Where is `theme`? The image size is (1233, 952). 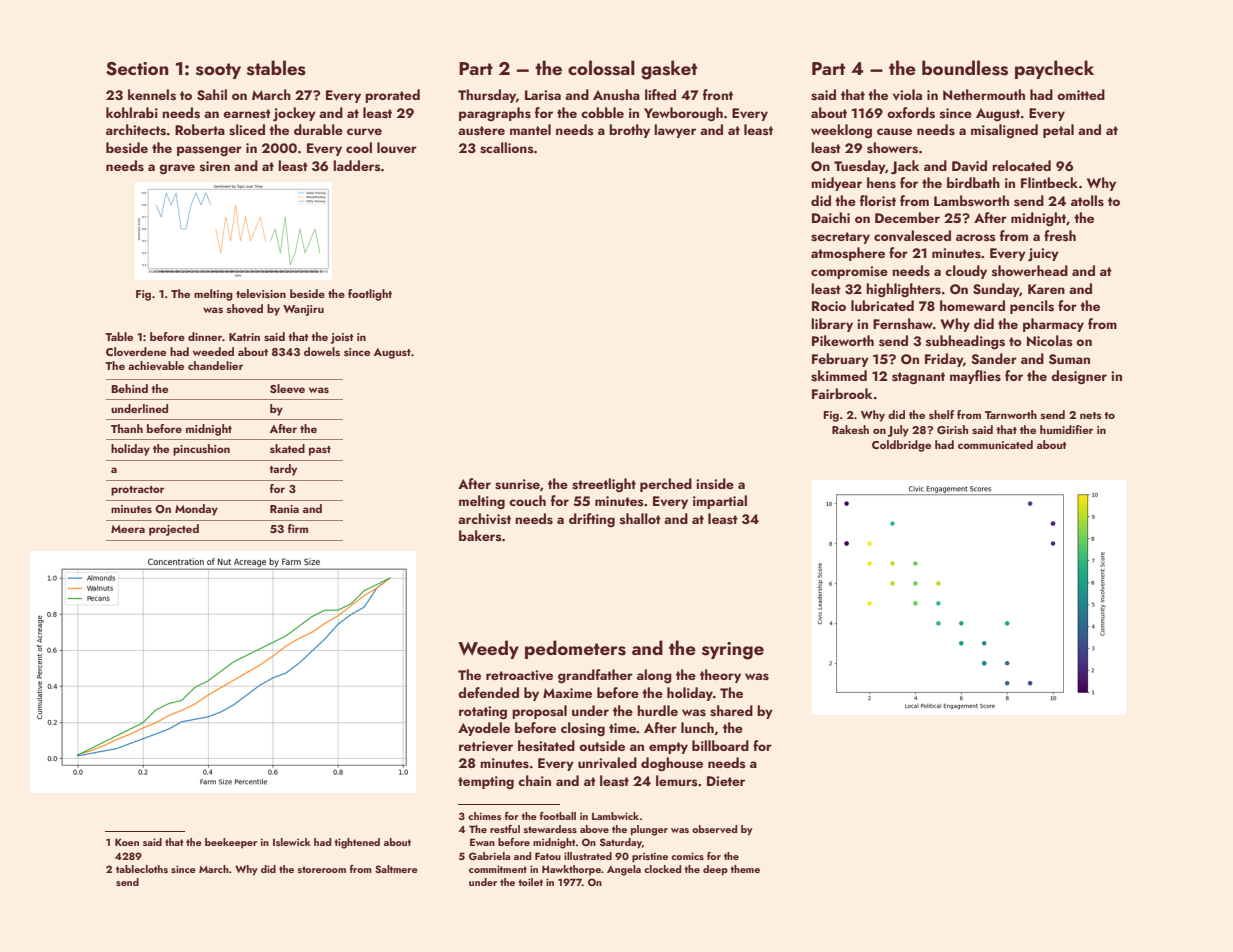
theme is located at coordinates (745, 869).
